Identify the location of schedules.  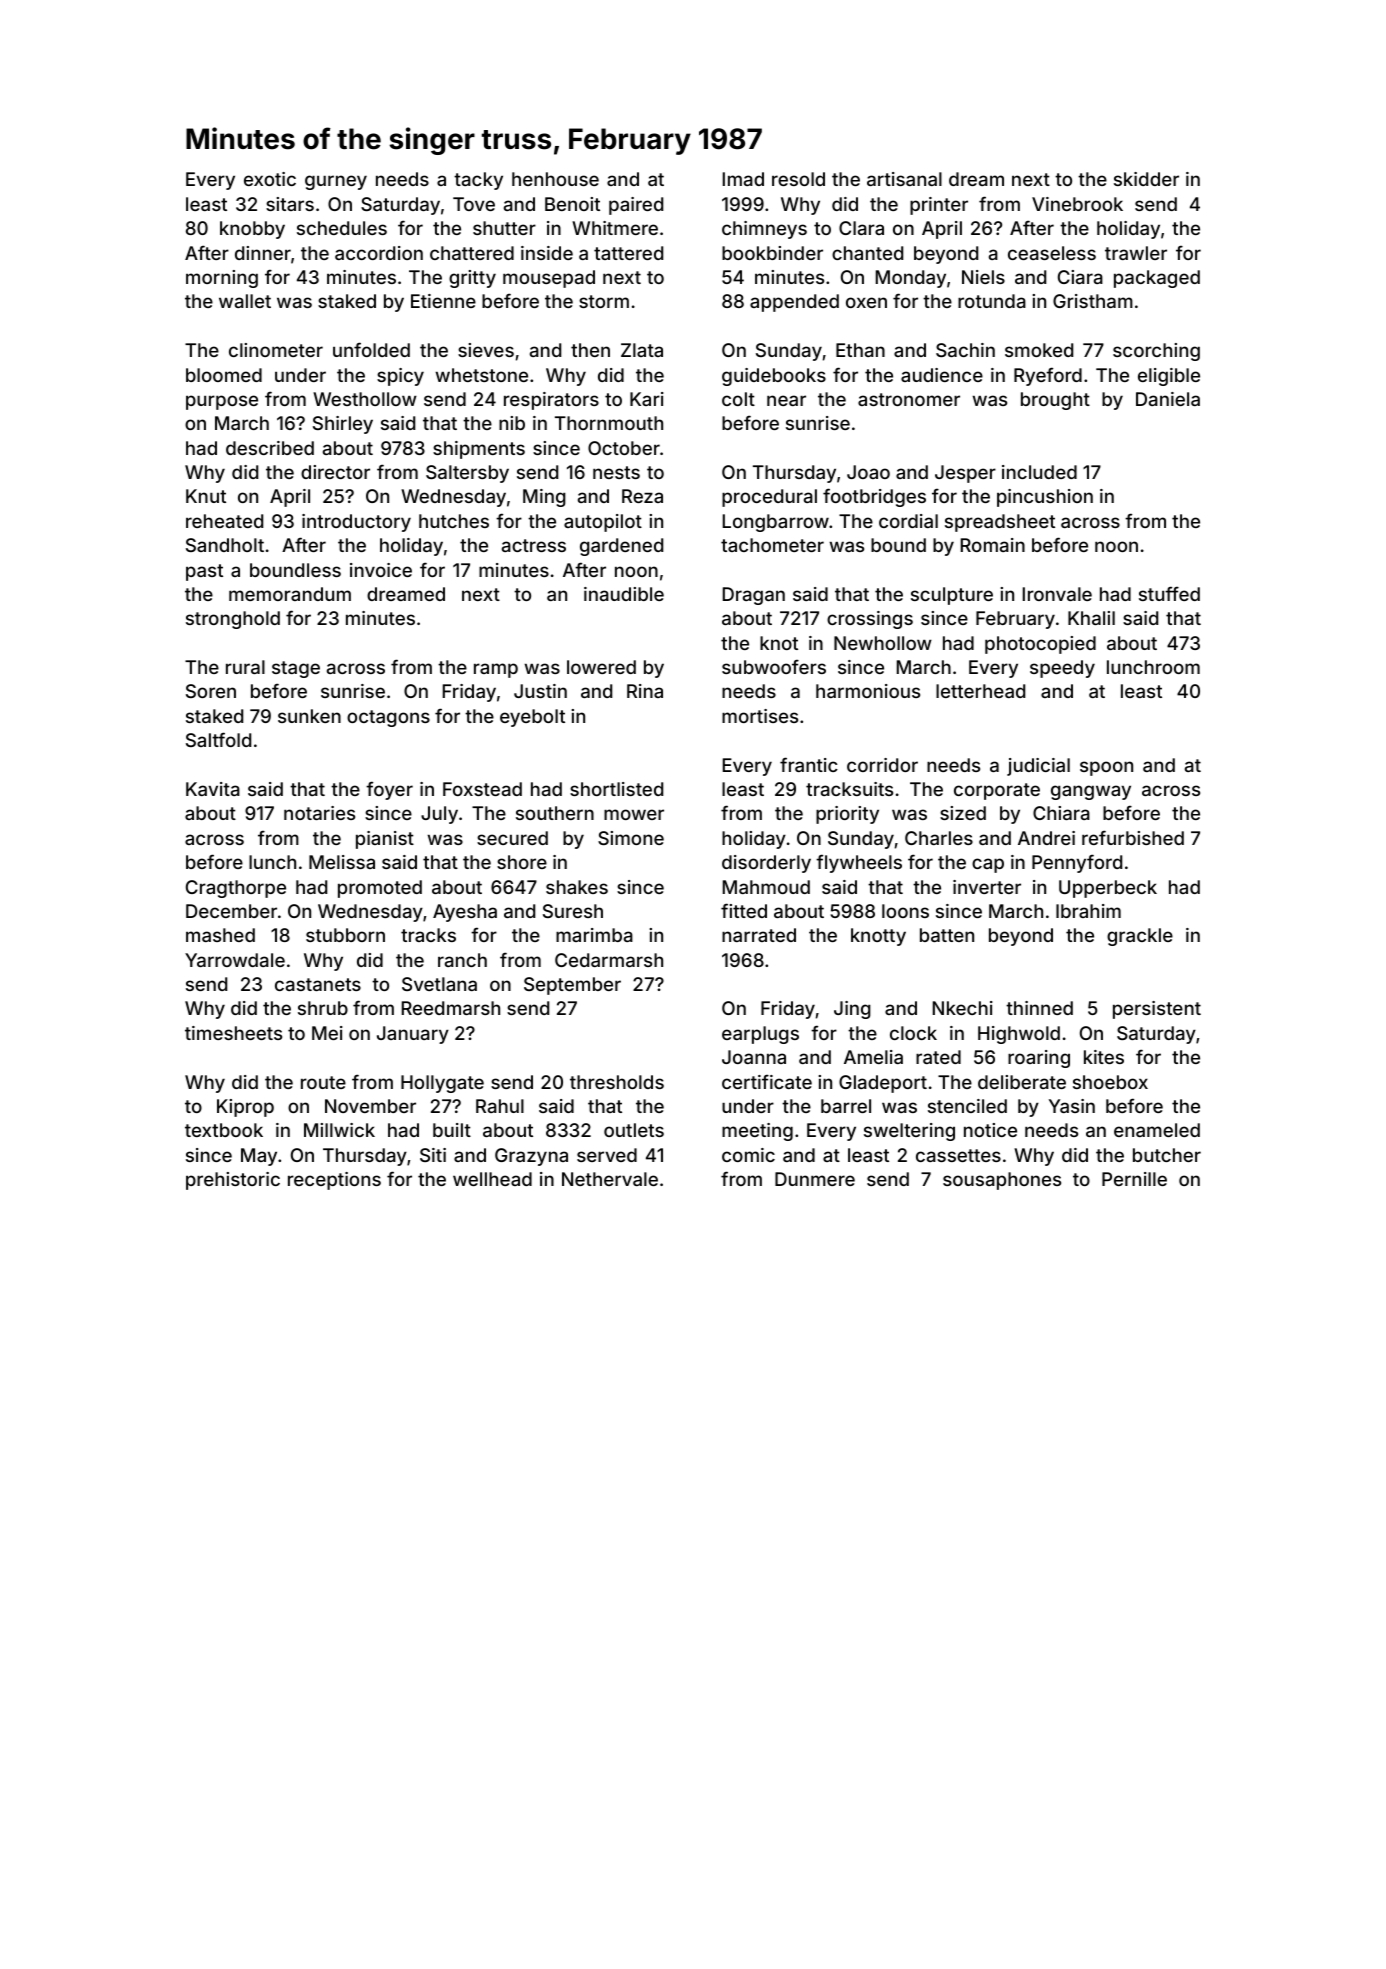
(342, 228).
